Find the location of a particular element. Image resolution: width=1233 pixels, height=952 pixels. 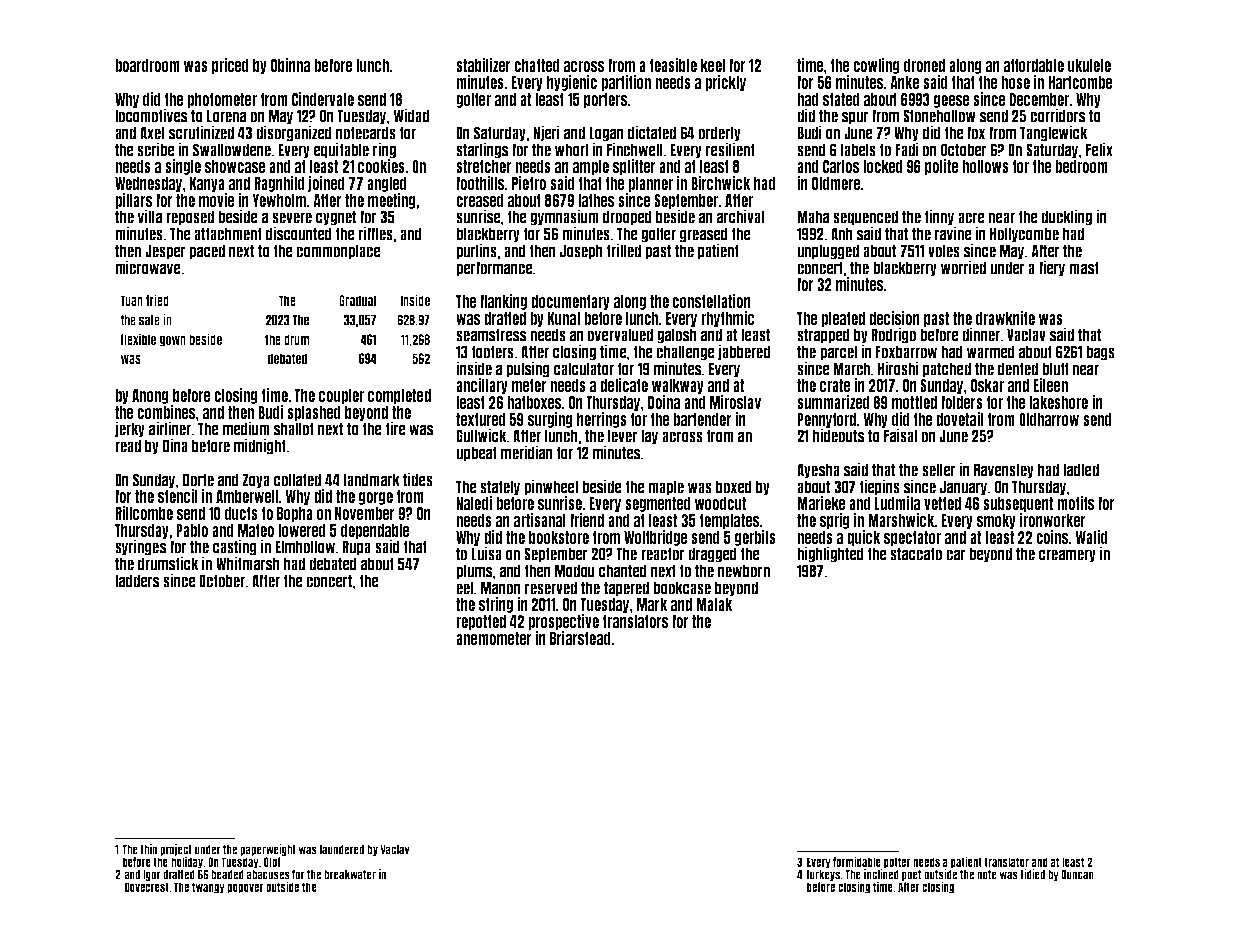

Briarstead is located at coordinates (580, 638).
